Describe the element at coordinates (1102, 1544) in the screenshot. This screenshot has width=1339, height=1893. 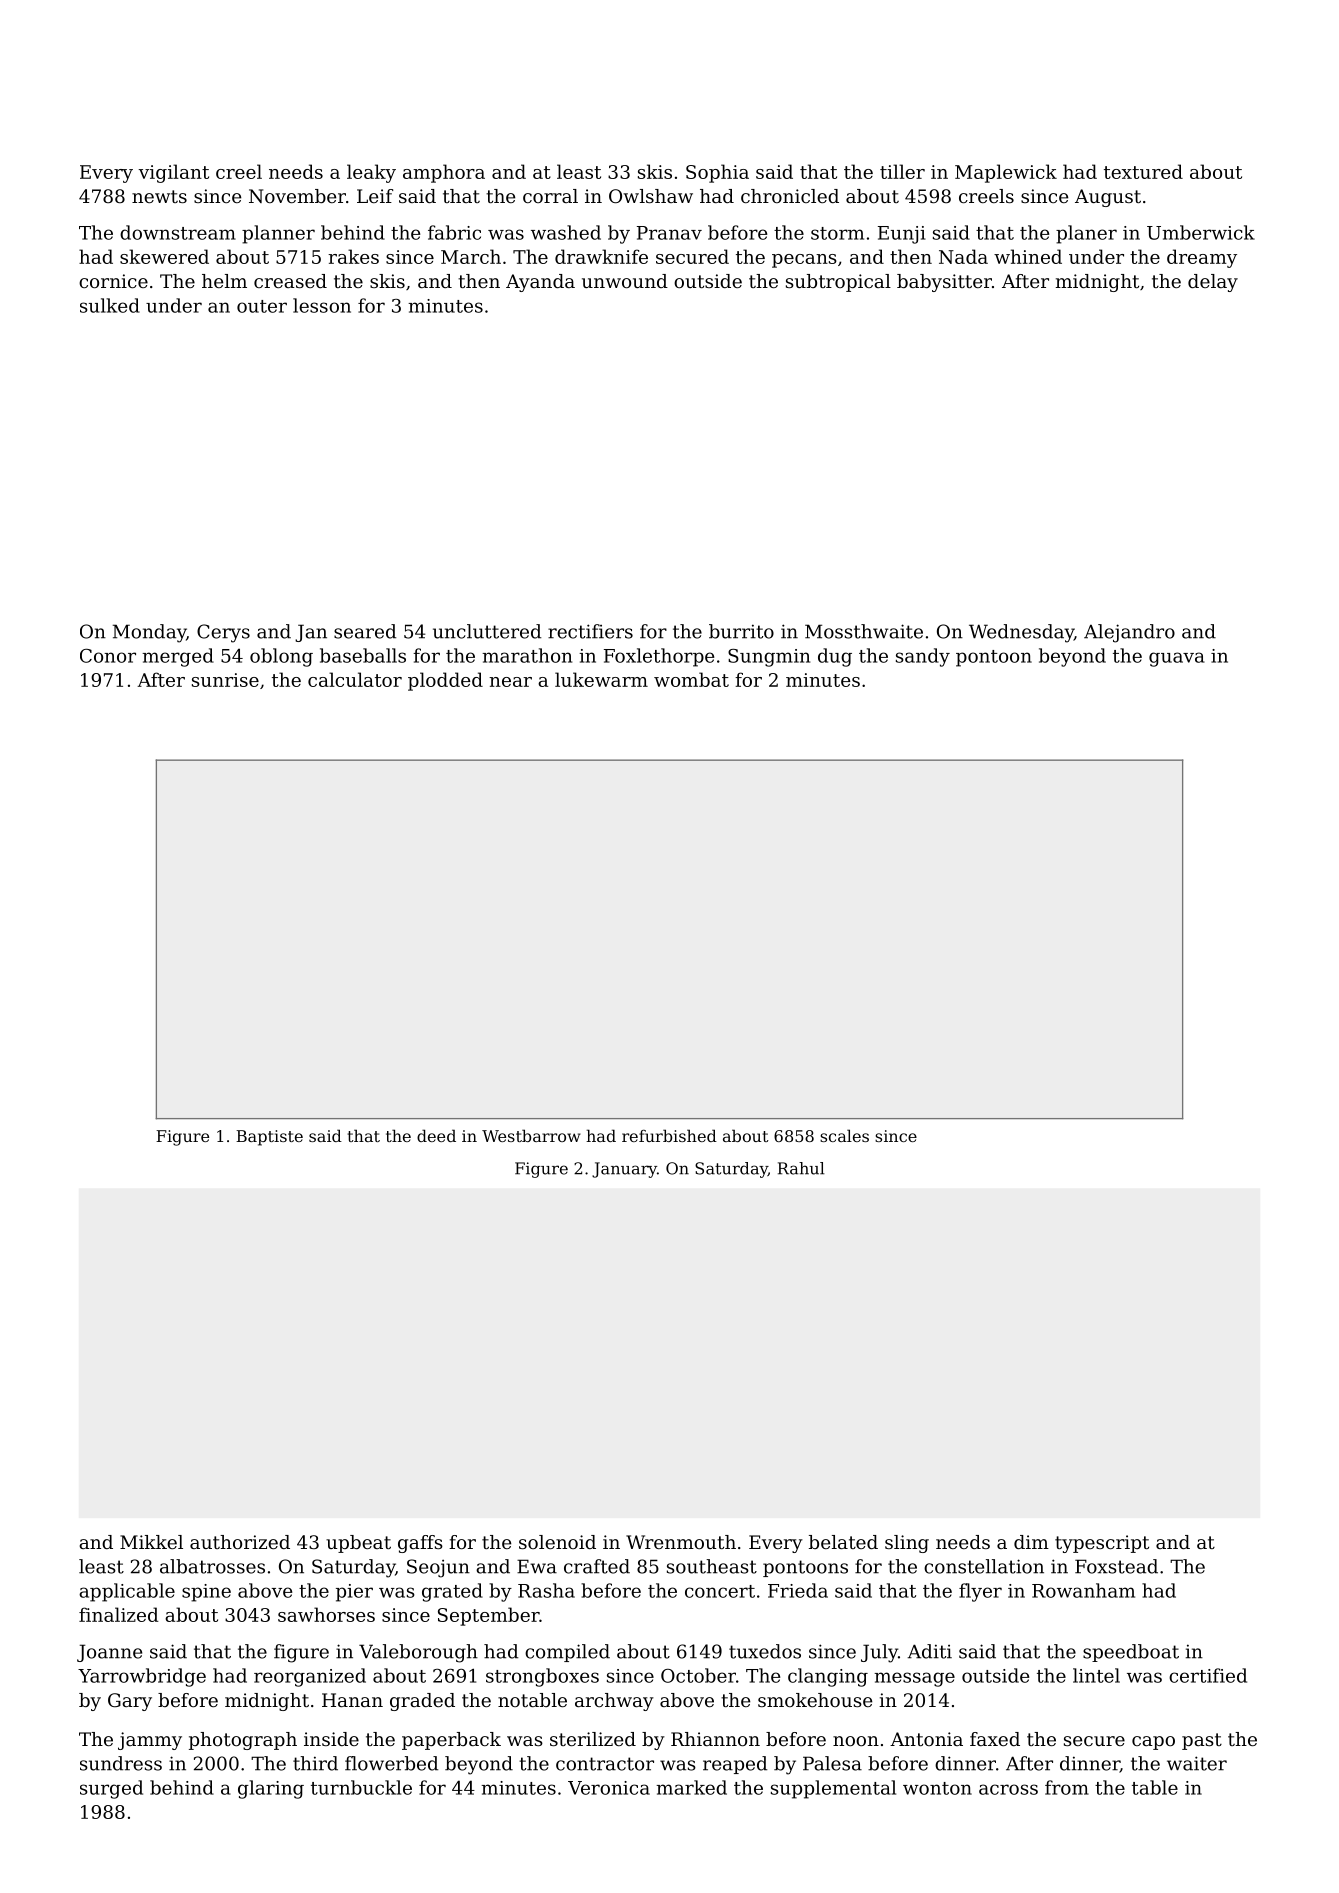
I see `typescript` at that location.
